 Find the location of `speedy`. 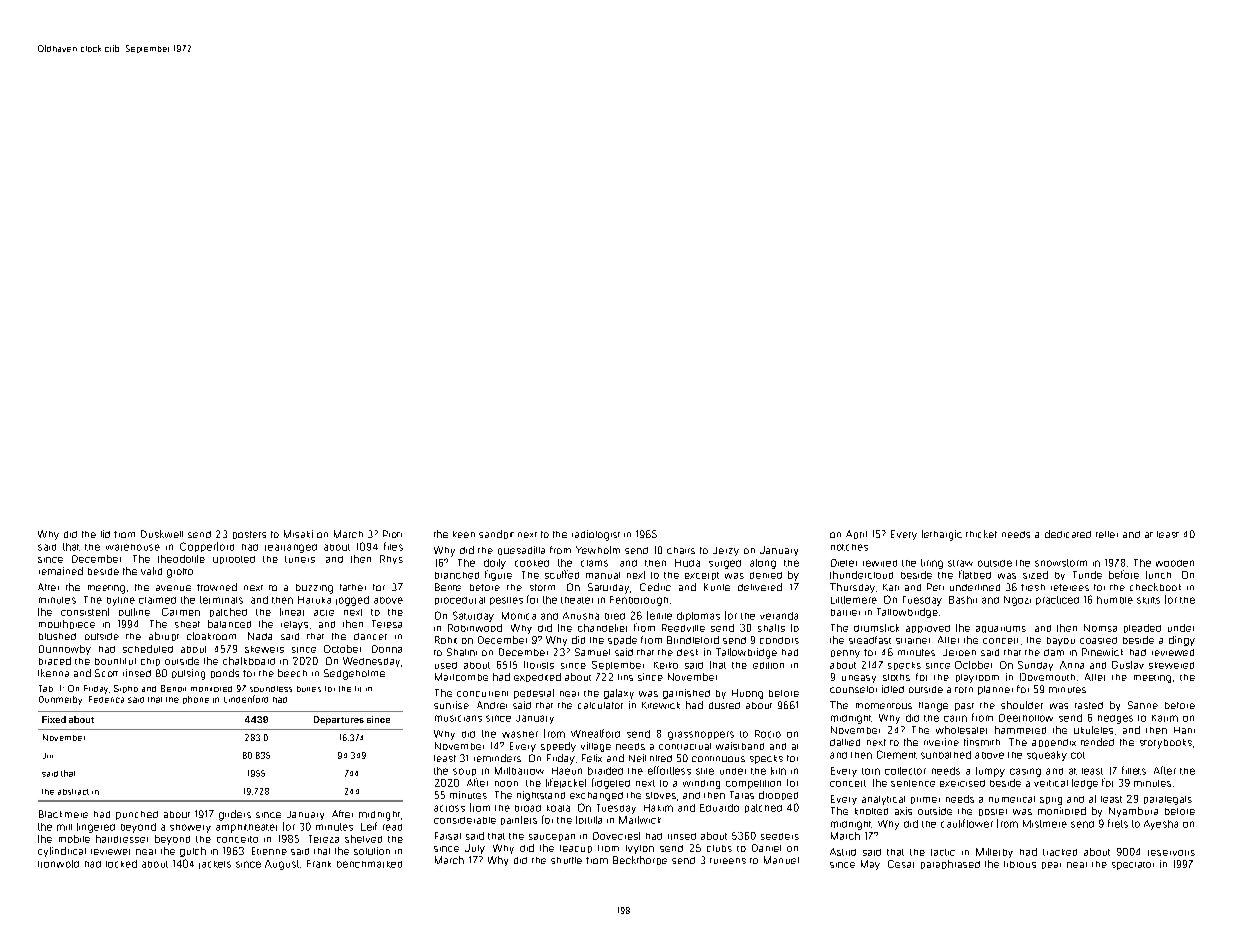

speedy is located at coordinates (558, 747).
